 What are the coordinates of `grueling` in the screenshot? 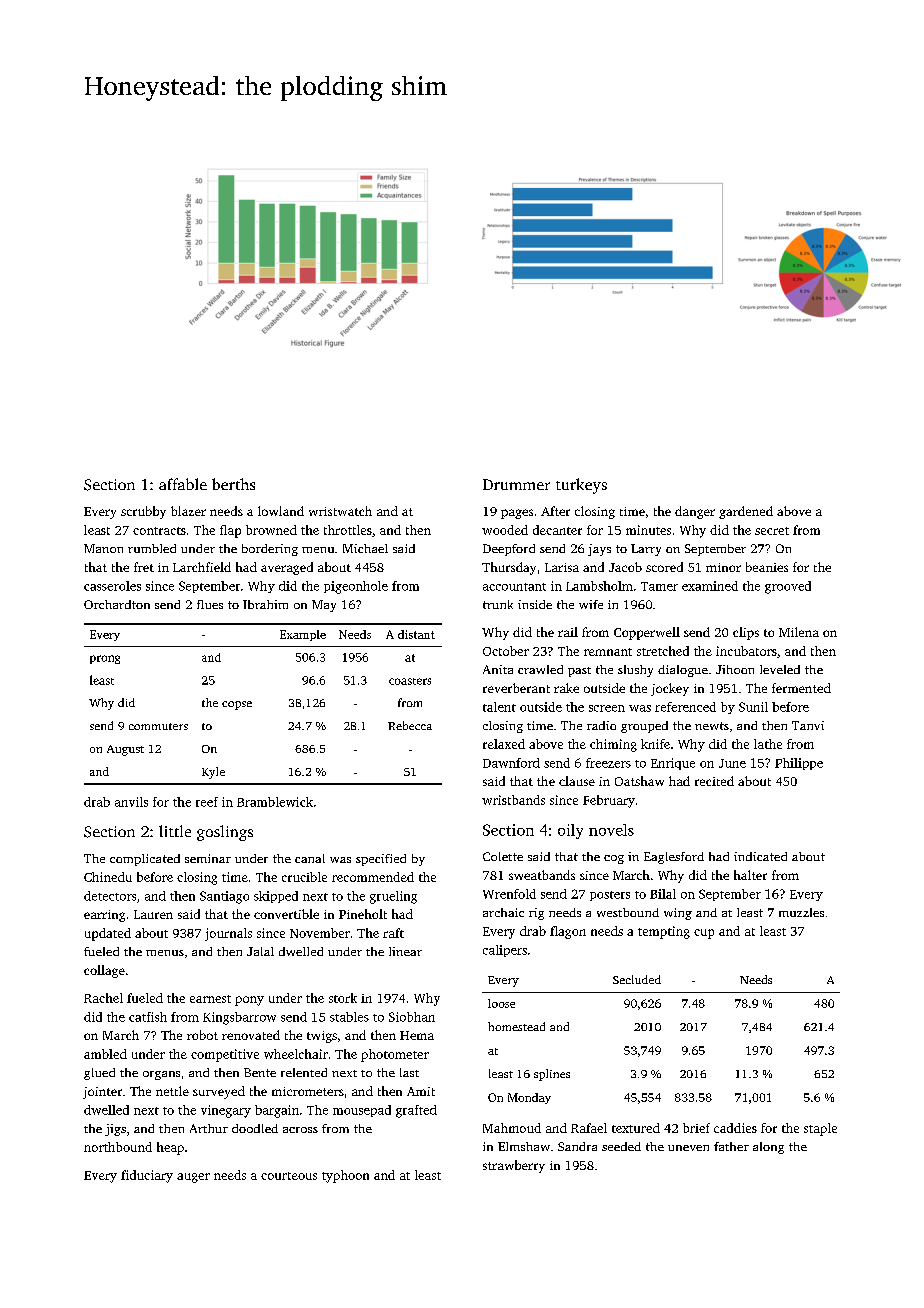 It's located at (393, 897).
